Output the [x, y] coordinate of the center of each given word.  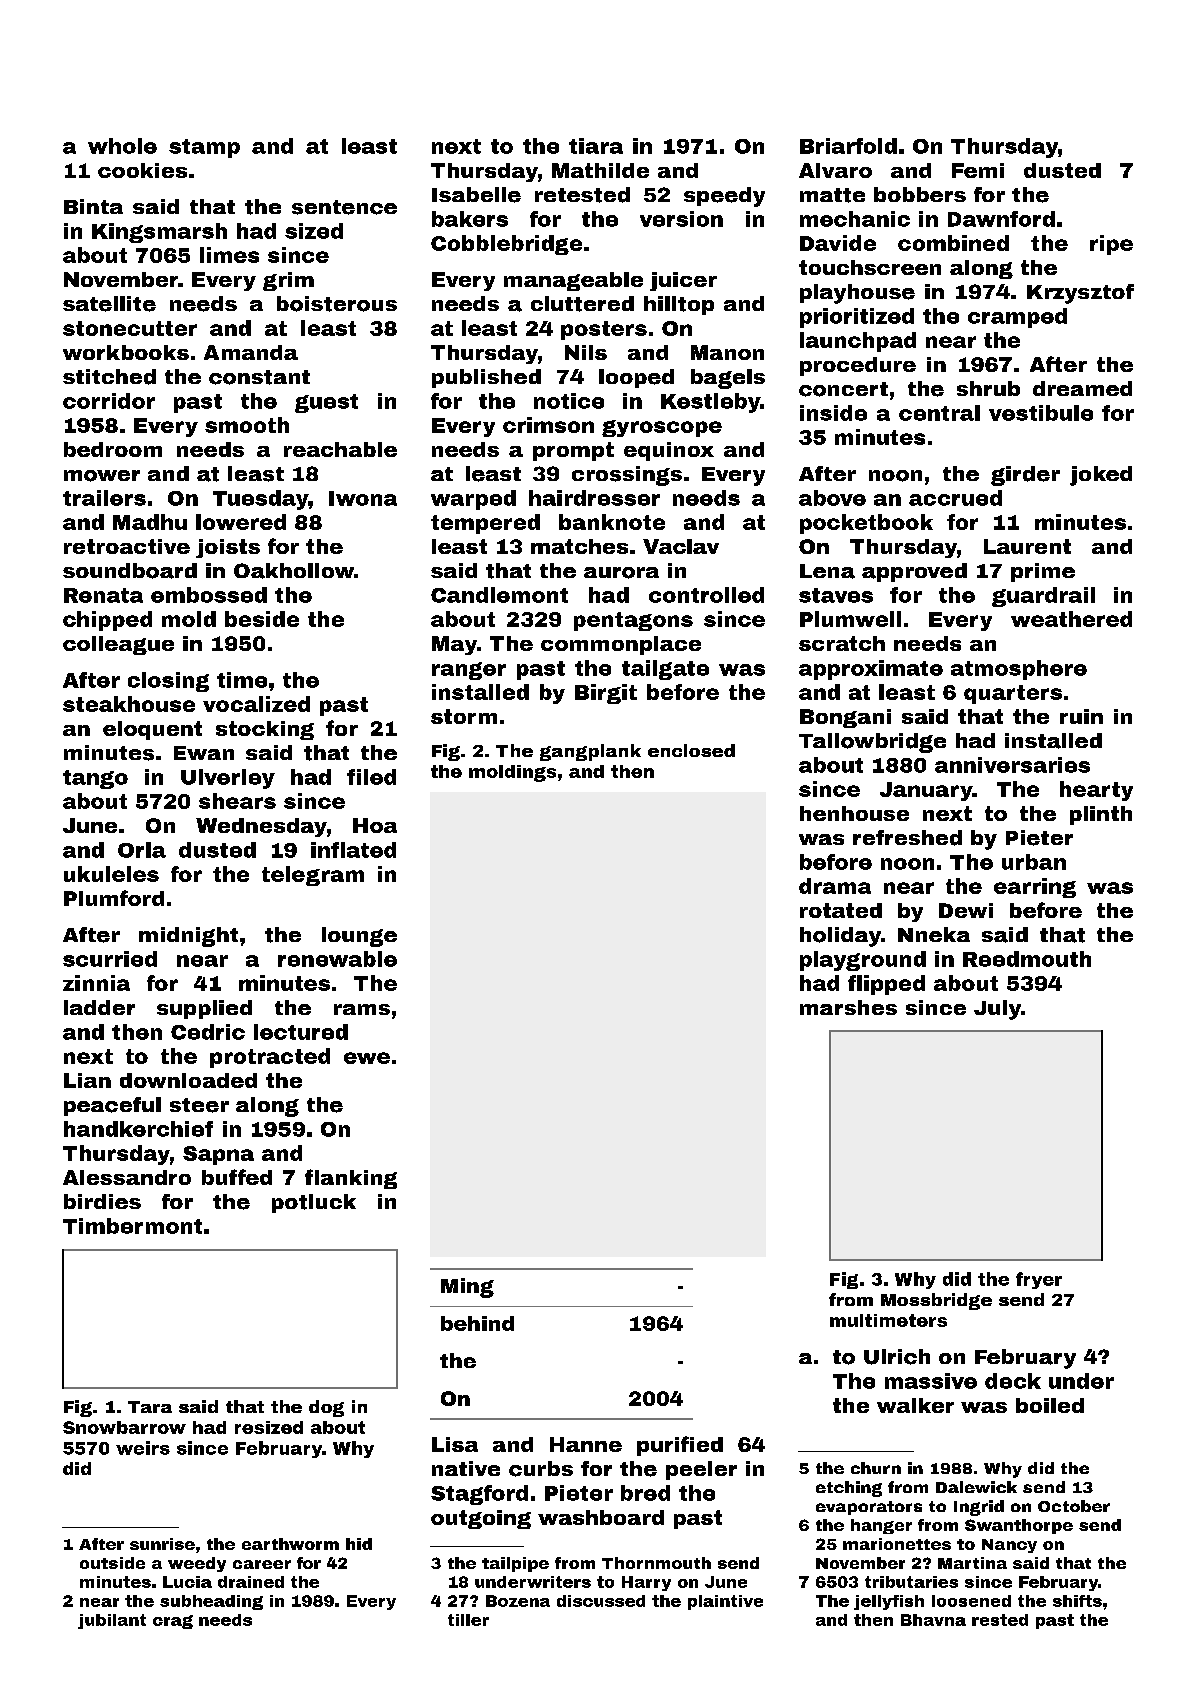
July [997, 1010]
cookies [142, 170]
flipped [886, 985]
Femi [978, 170]
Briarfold [848, 146]
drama [835, 886]
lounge [359, 937]
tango [95, 779]
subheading [211, 1602]
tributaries [911, 1582]
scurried [110, 959]
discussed [601, 1601]
